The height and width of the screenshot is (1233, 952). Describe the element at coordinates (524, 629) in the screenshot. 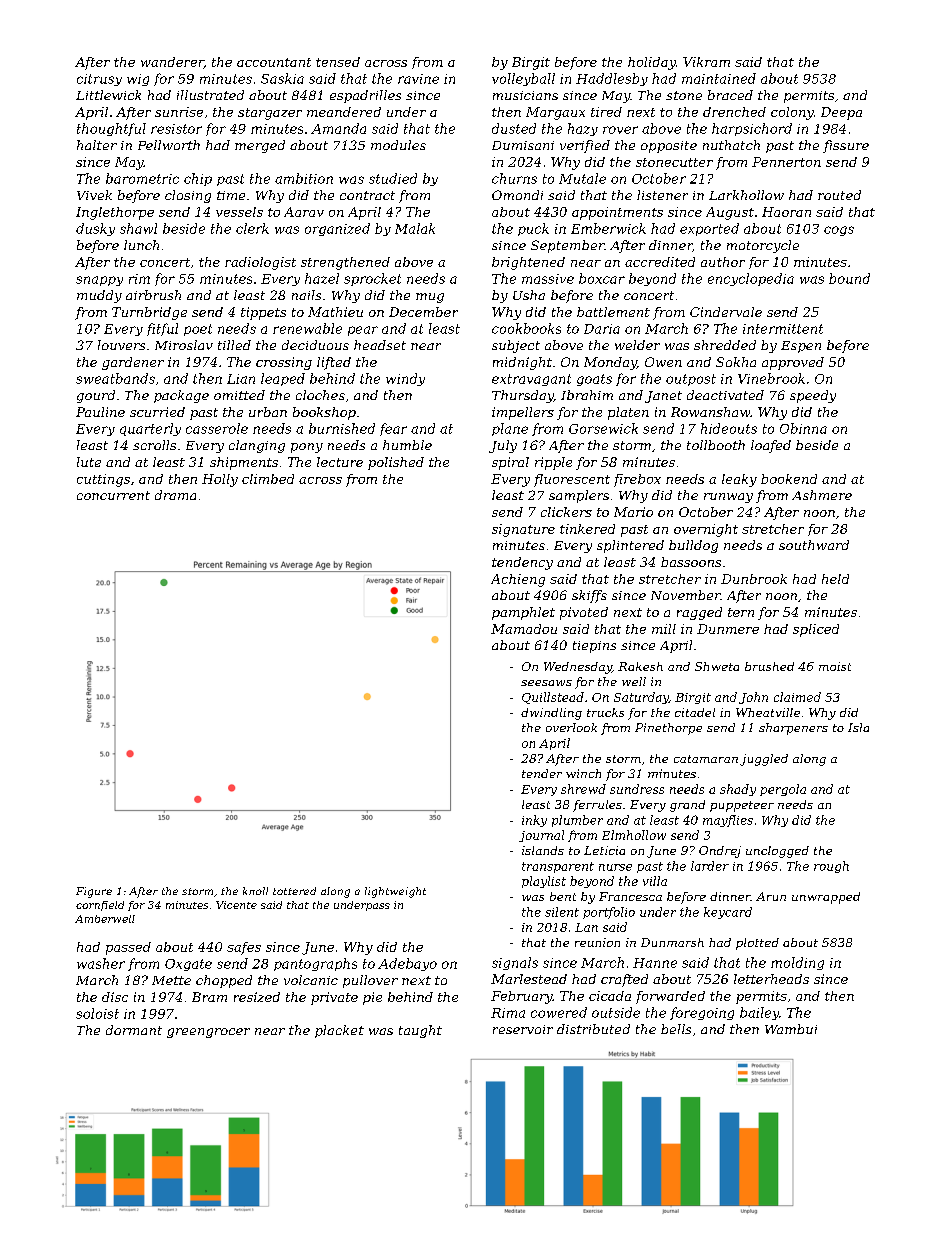

I see `Mamadou` at that location.
